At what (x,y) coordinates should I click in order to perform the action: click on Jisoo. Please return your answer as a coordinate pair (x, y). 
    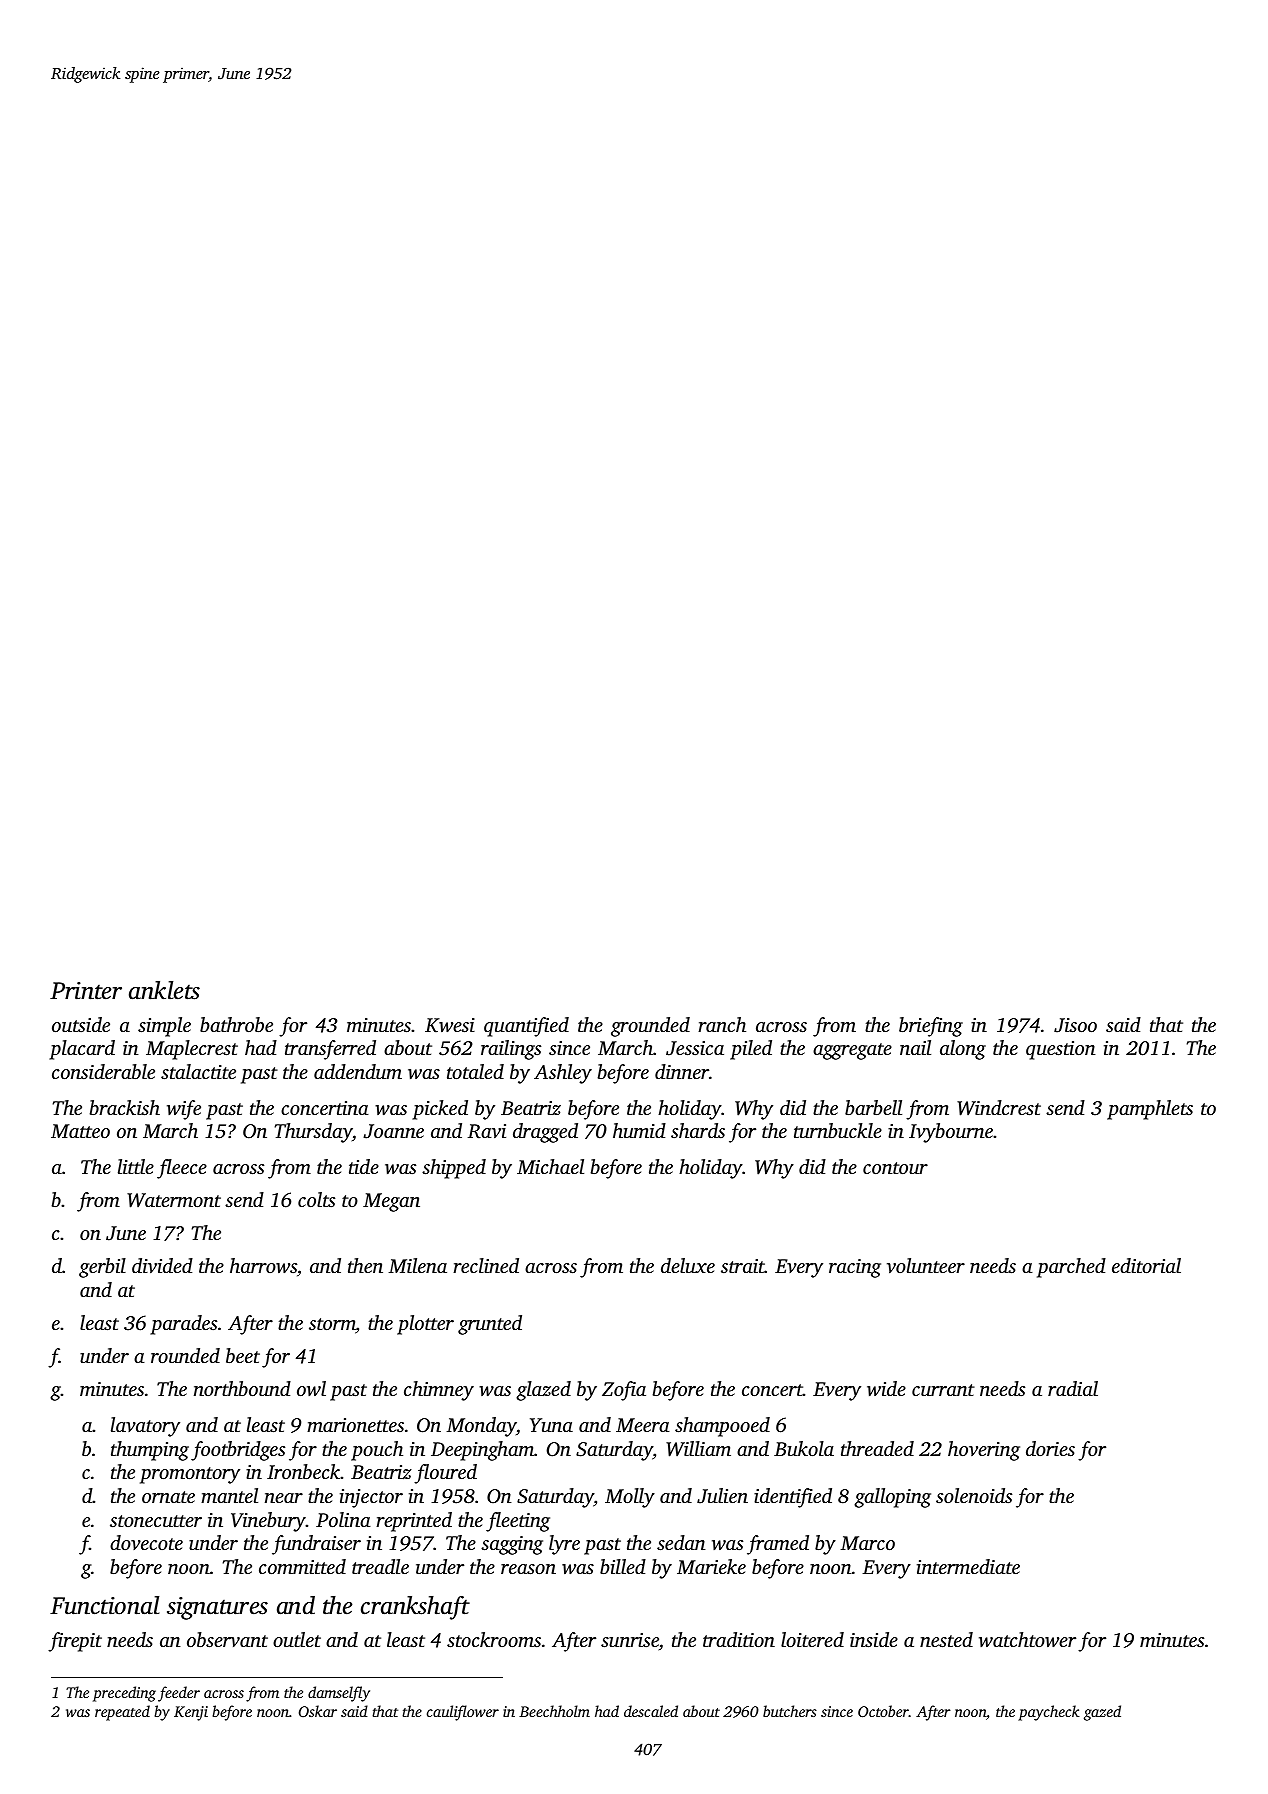
    Looking at the image, I should click on (1075, 1025).
